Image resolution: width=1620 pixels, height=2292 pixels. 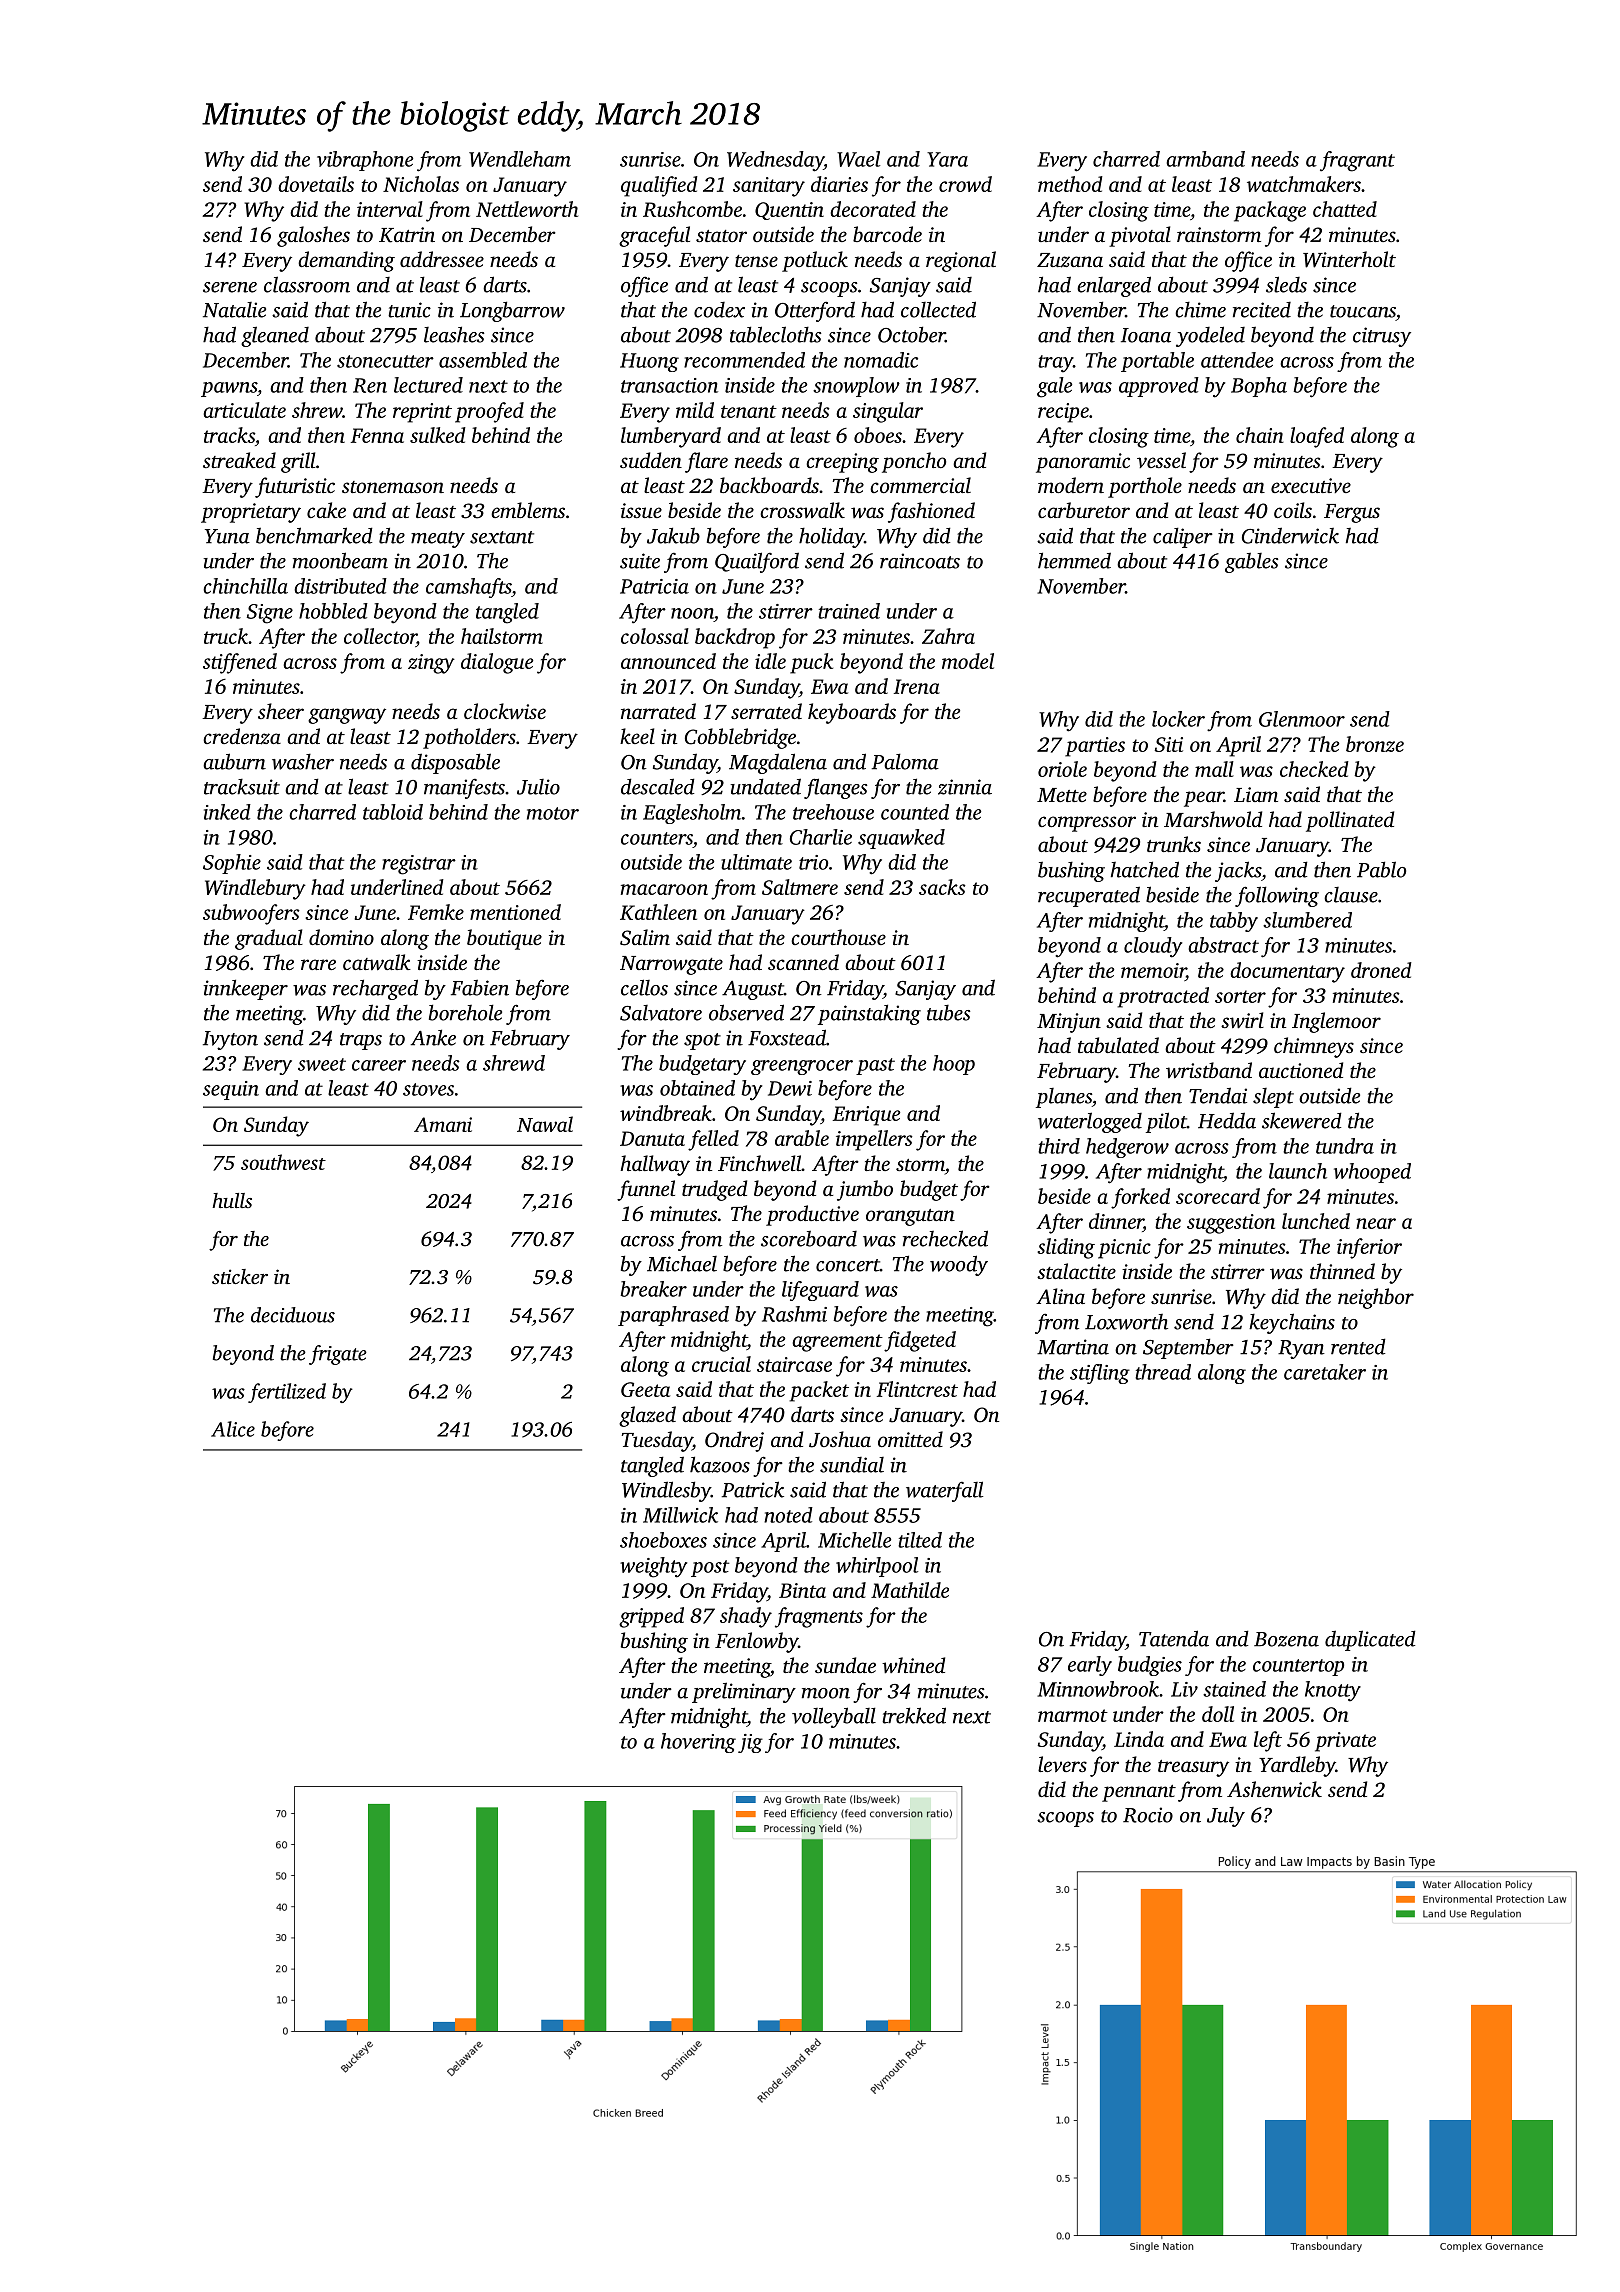 I want to click on jumbo, so click(x=865, y=1190).
